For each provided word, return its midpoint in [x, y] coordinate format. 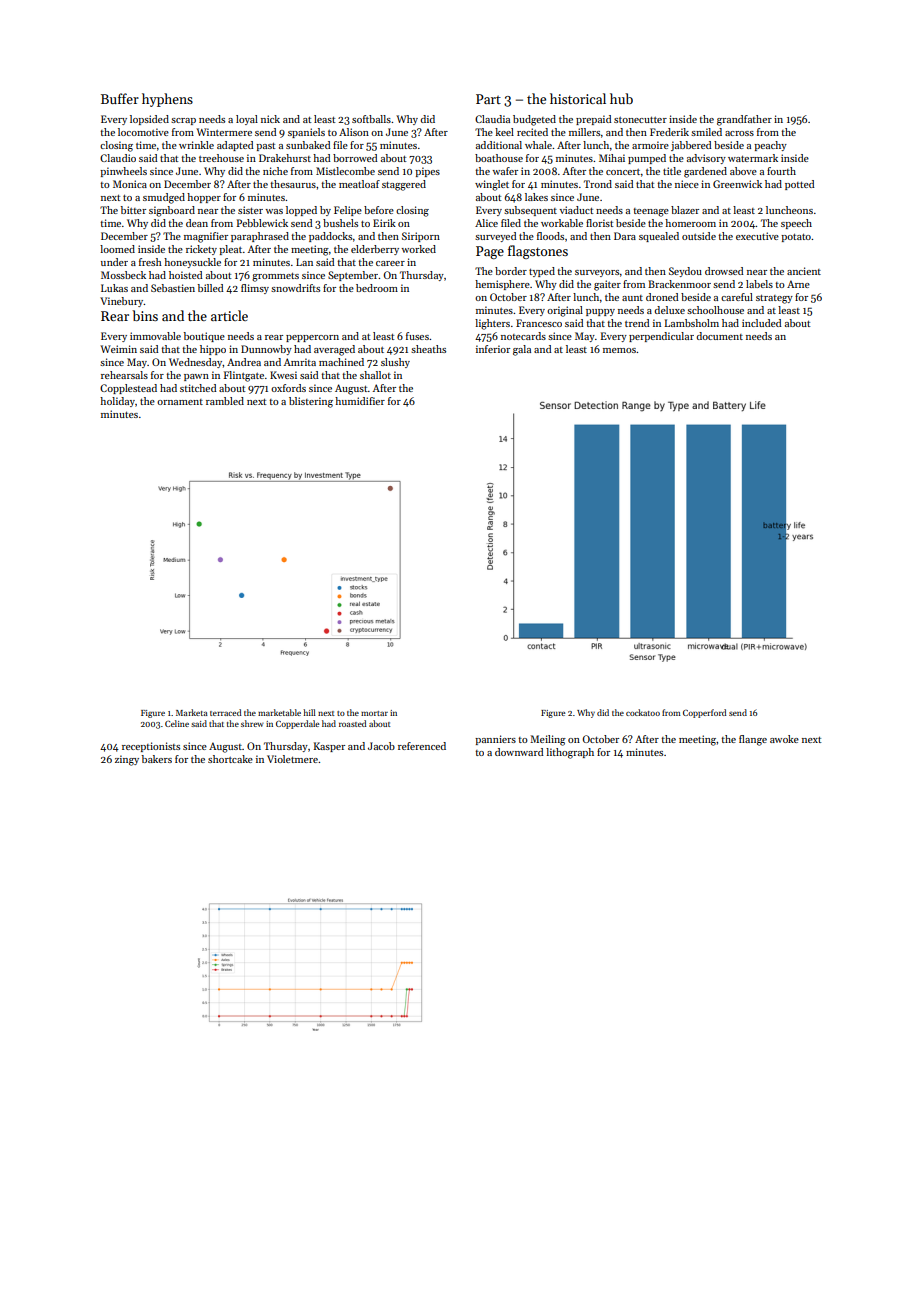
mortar [374, 713]
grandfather [744, 120]
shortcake [230, 759]
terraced [226, 712]
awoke [784, 739]
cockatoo [643, 712]
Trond [598, 184]
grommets [275, 277]
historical [578, 98]
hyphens [167, 100]
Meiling [548, 740]
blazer [685, 210]
